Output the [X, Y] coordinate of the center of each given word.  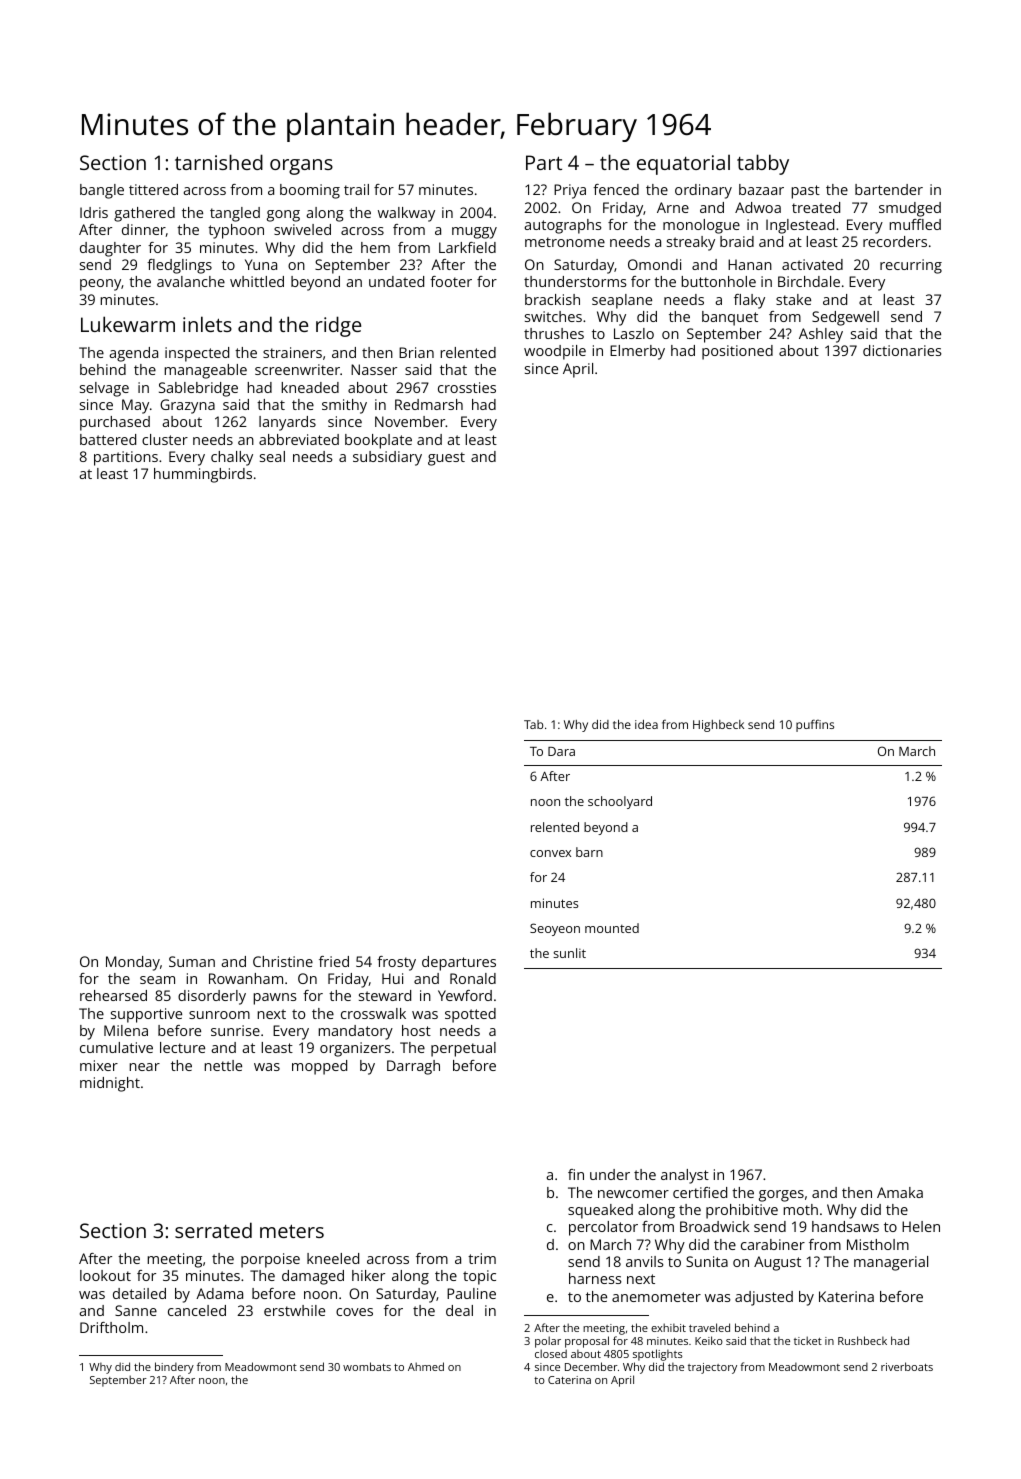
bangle [102, 191]
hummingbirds [203, 475]
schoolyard [620, 802]
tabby [763, 164]
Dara [561, 751]
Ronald [473, 978]
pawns [275, 999]
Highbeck [718, 726]
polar [548, 1342]
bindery [174, 1368]
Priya [570, 191]
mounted [612, 928]
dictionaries [902, 350]
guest [446, 459]
